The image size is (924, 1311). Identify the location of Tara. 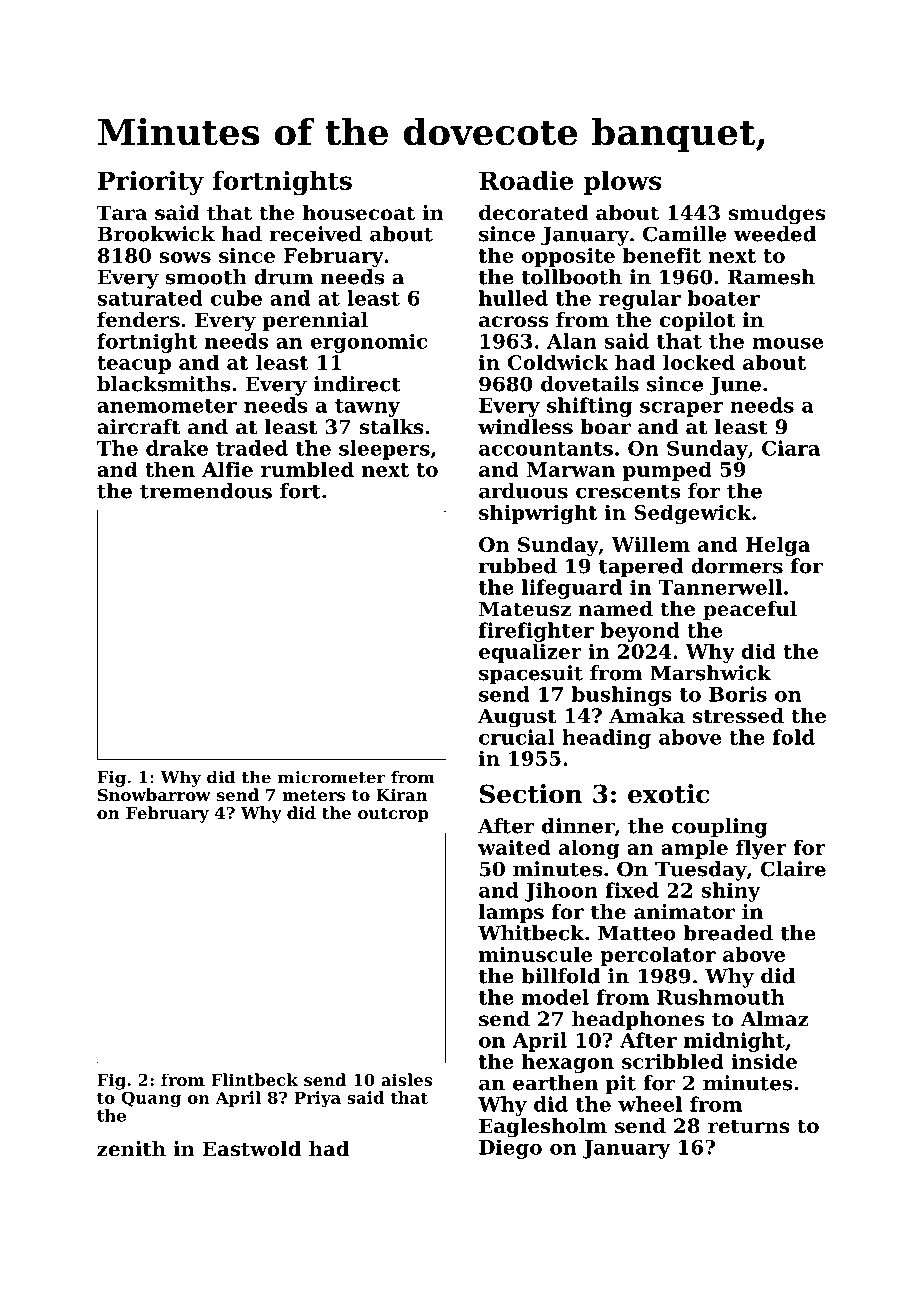
(122, 212).
